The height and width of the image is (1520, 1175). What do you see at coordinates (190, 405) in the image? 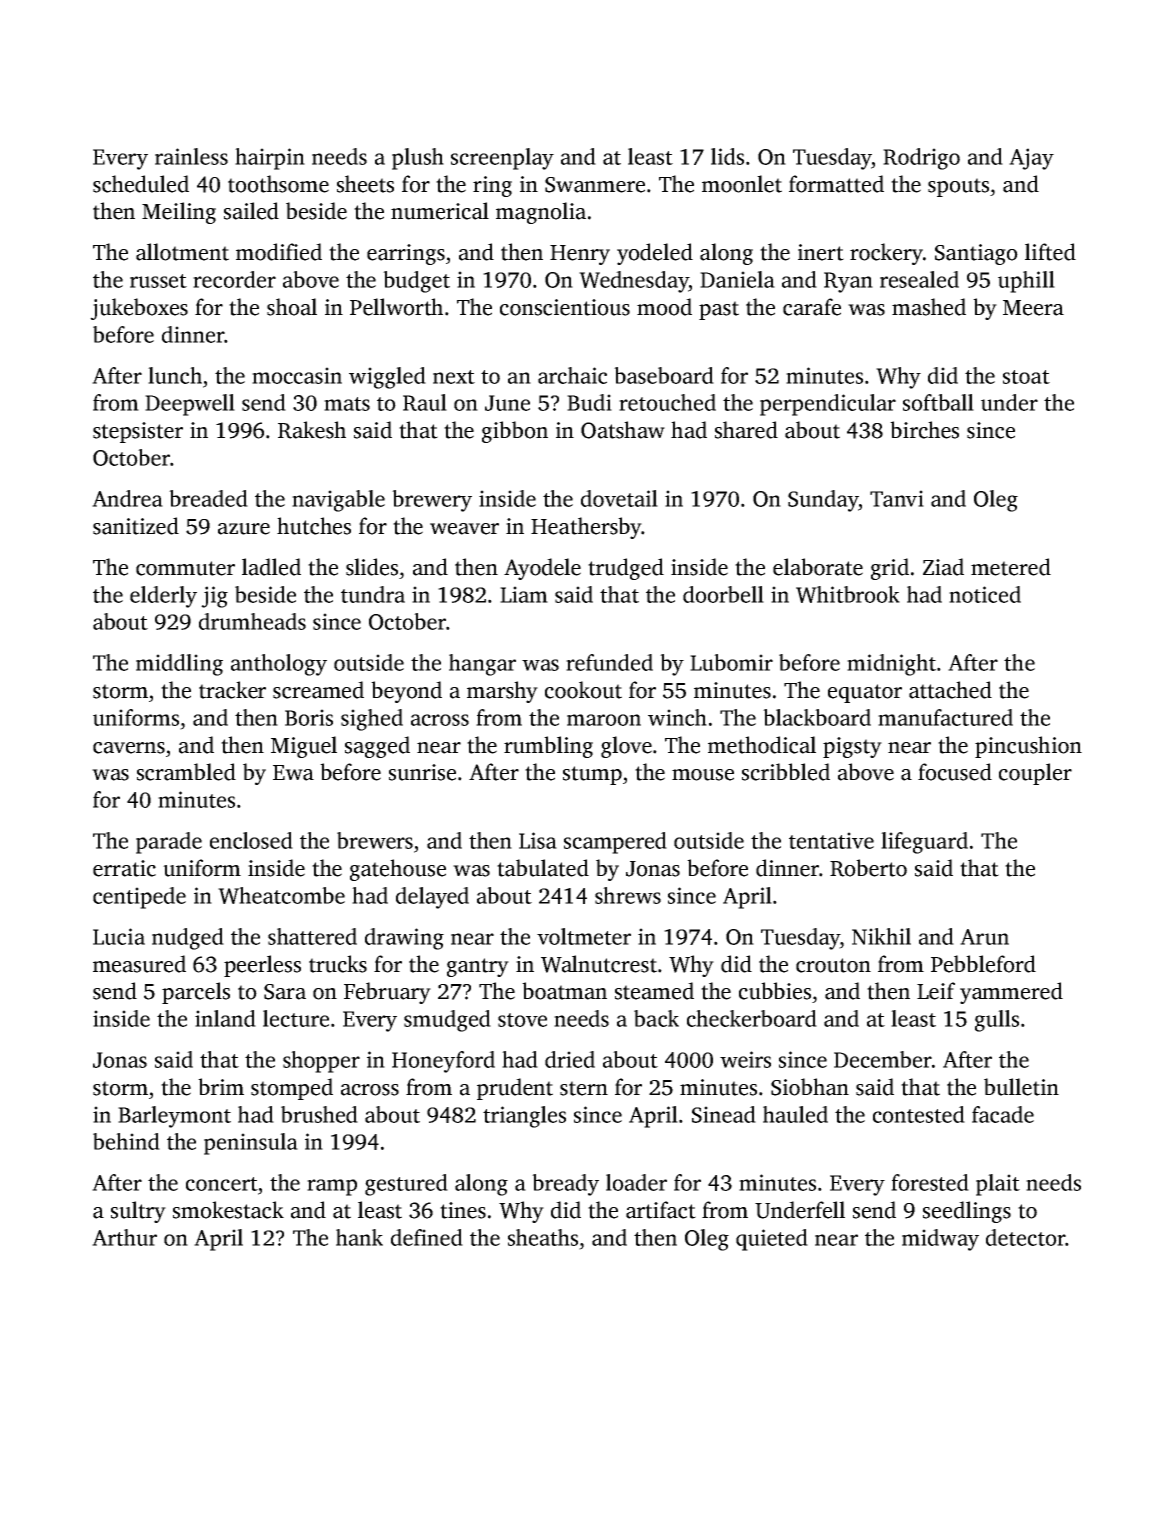
I see `Deepwell` at bounding box center [190, 405].
